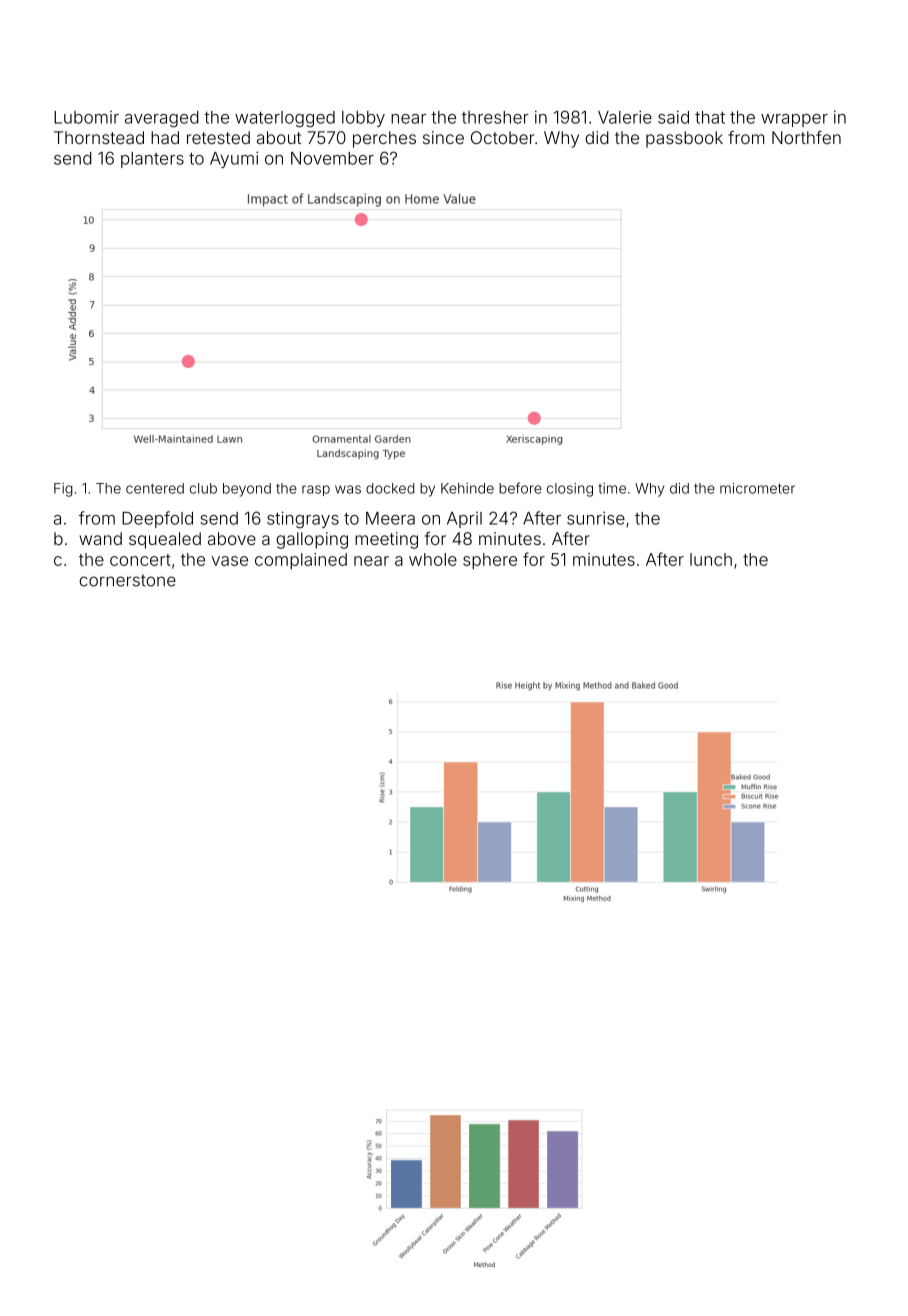 The height and width of the screenshot is (1316, 908). Describe the element at coordinates (390, 518) in the screenshot. I see `Meera` at that location.
